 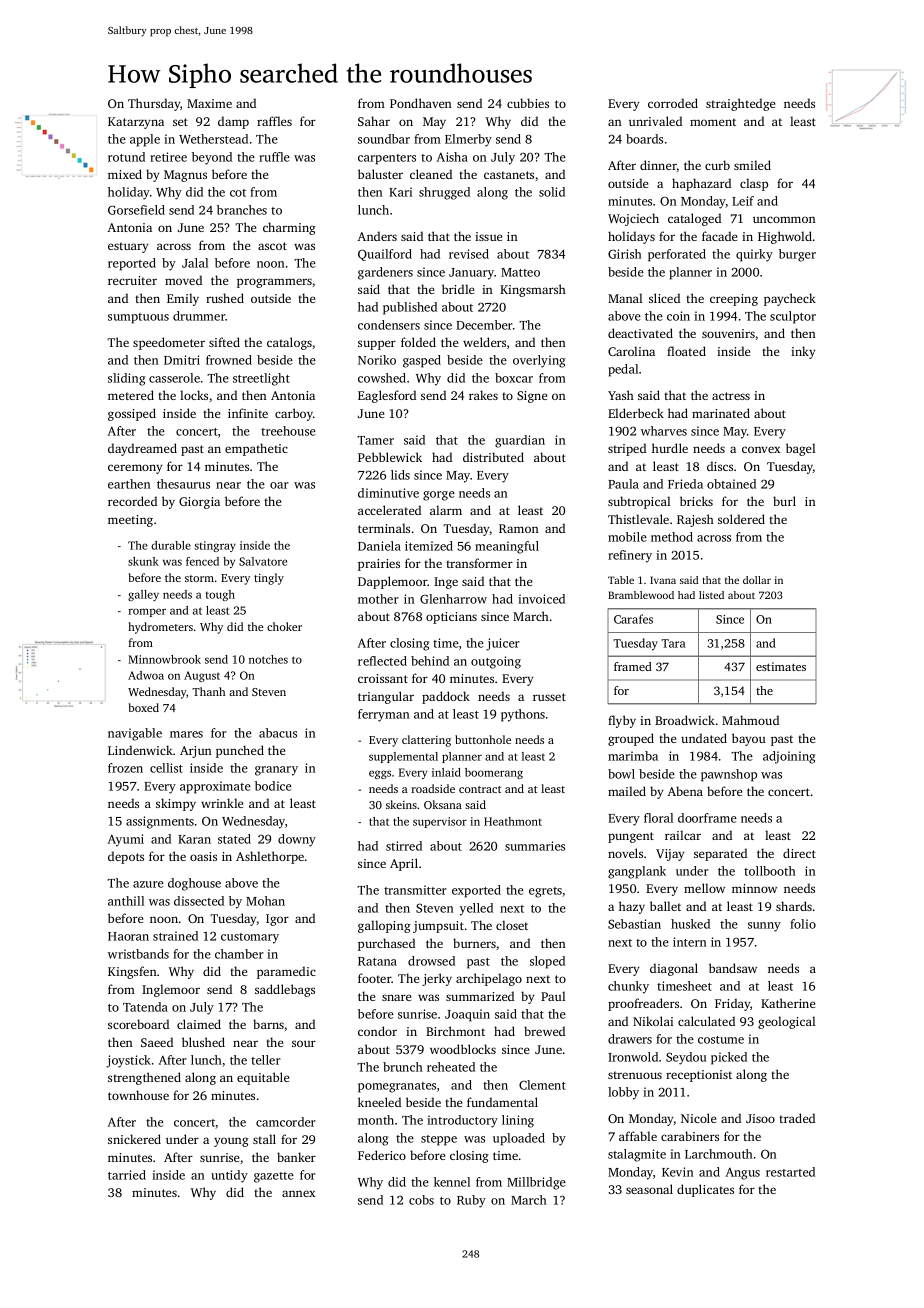 I want to click on rushed, so click(x=225, y=298).
